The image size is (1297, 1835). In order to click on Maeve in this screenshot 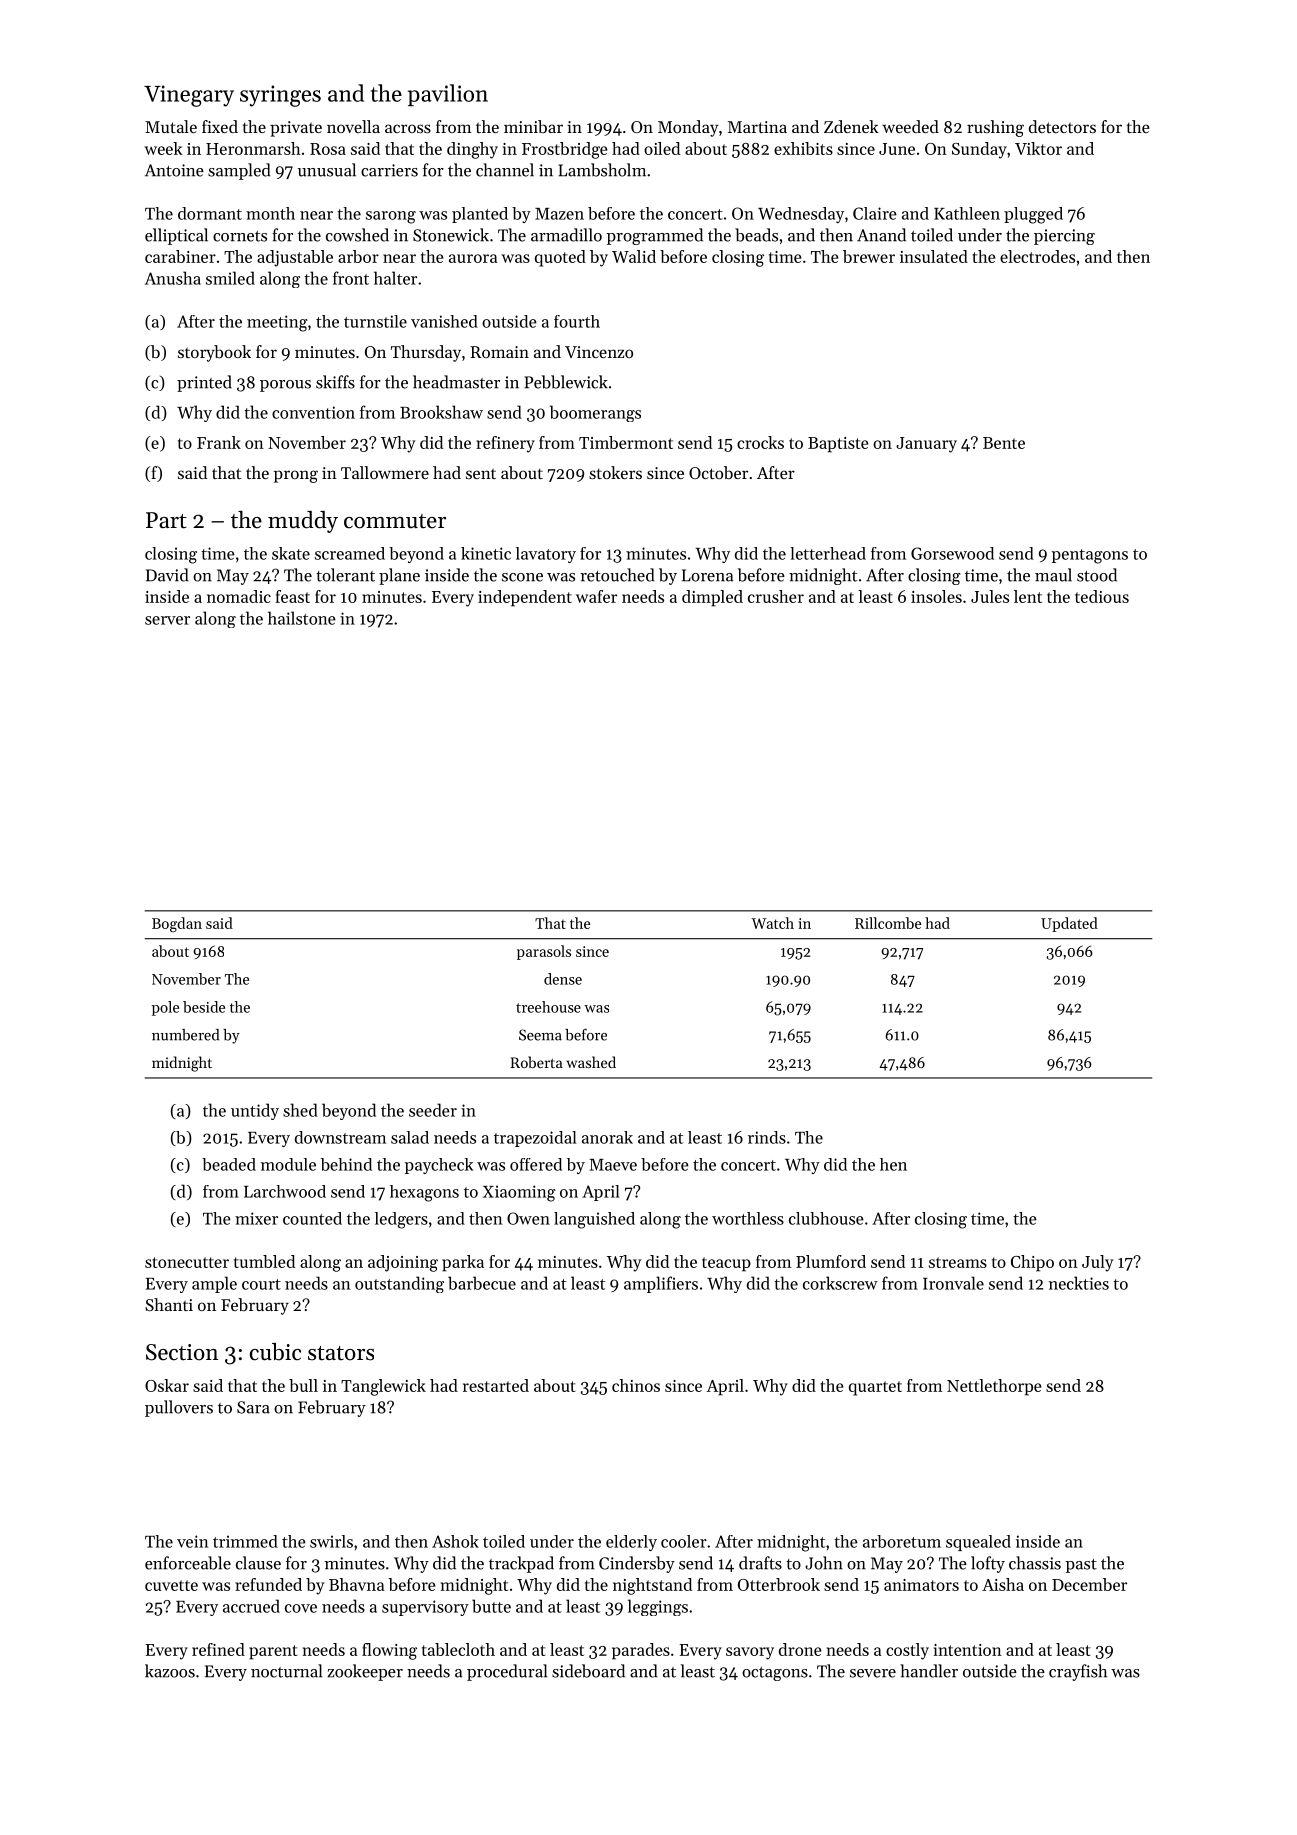, I will do `click(613, 1165)`.
